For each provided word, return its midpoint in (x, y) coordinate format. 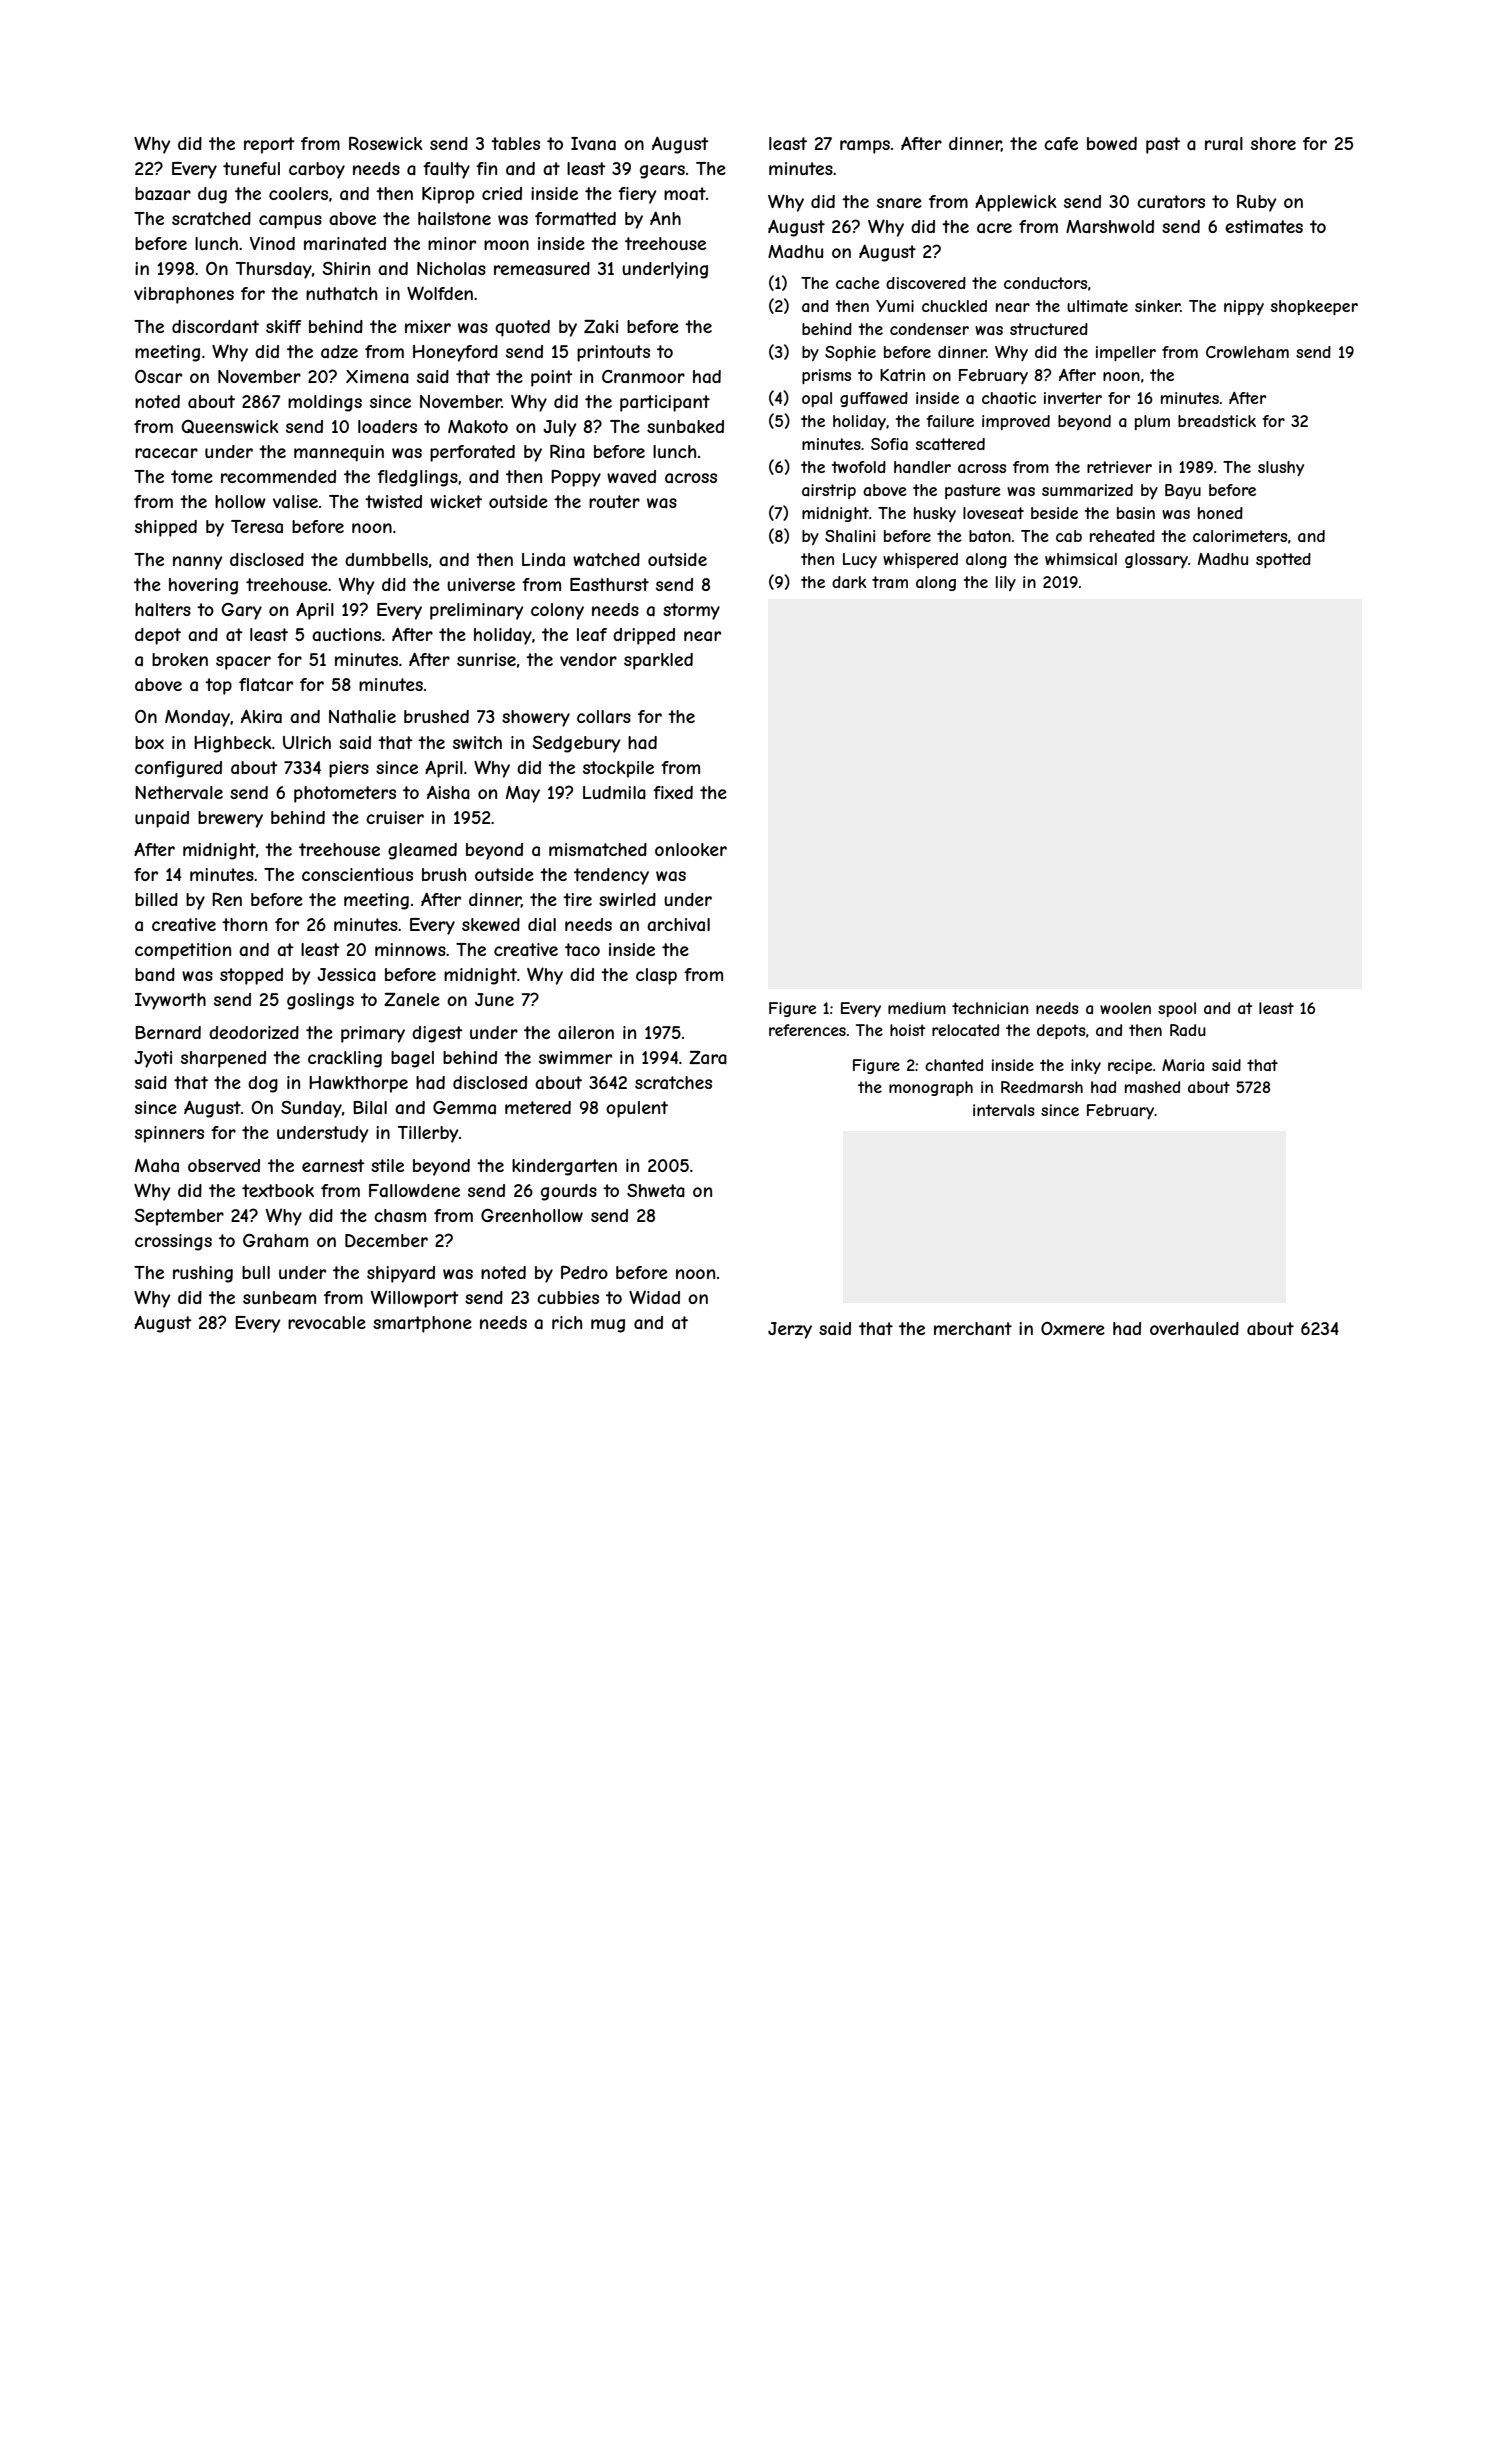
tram (890, 582)
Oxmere (1073, 1328)
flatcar (266, 684)
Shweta (656, 1190)
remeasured (542, 268)
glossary (1156, 560)
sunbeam (279, 1297)
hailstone (454, 218)
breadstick (1217, 421)
